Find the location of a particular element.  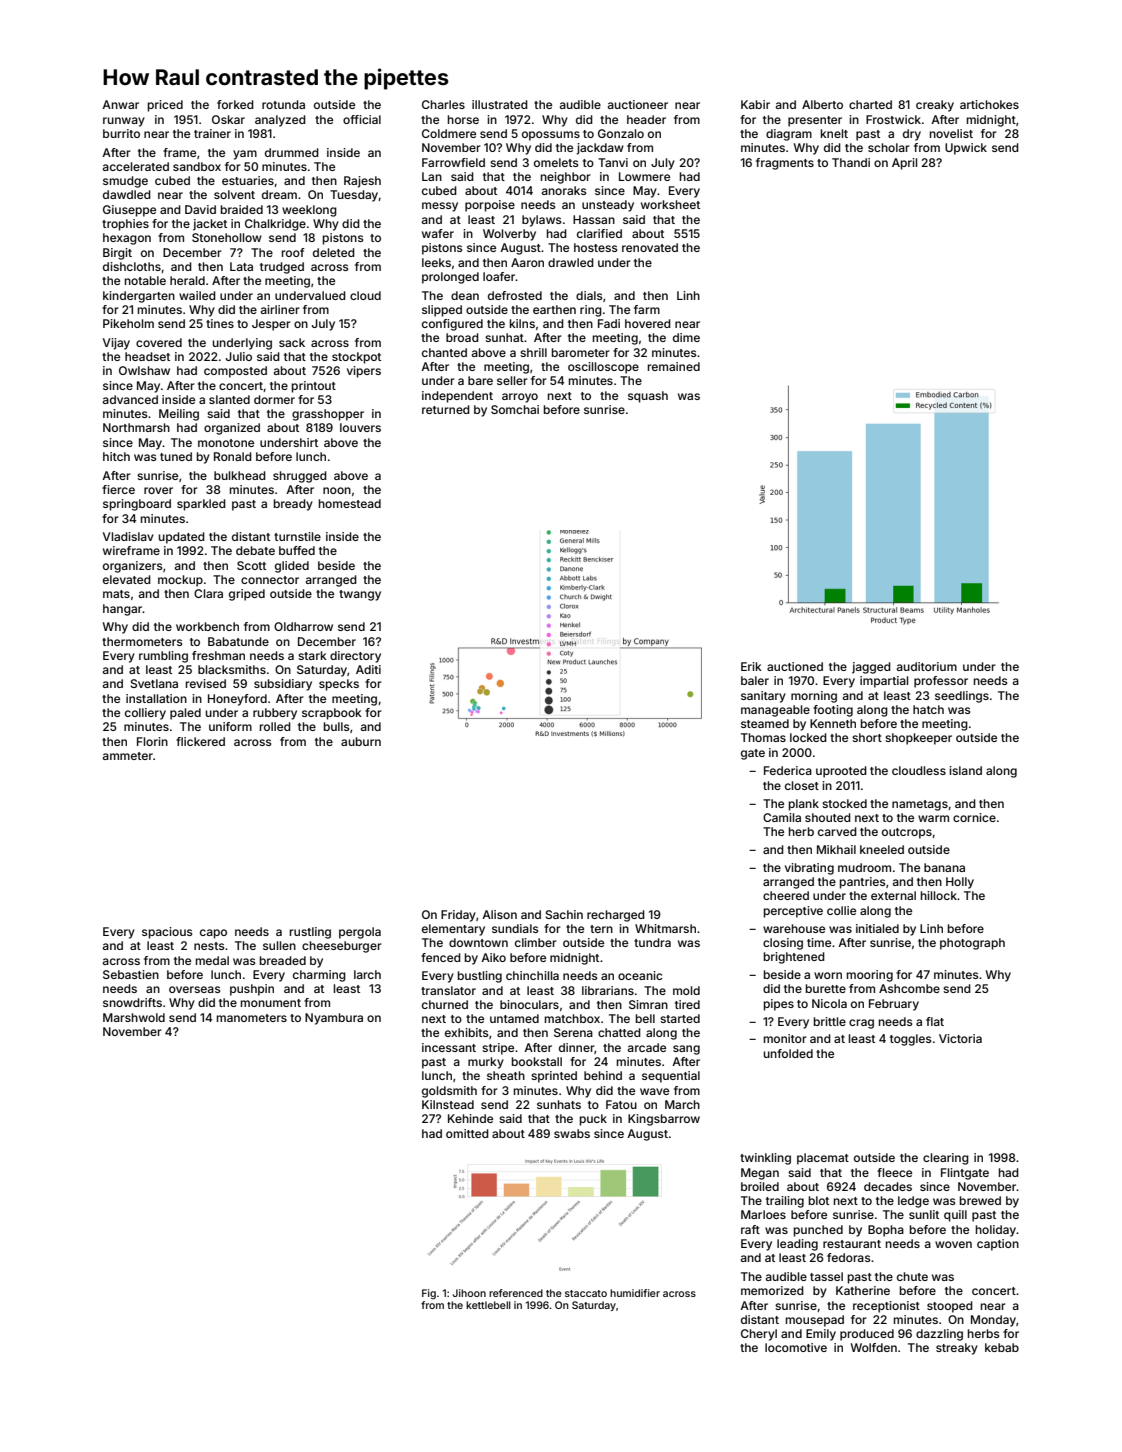

Erik is located at coordinates (751, 666).
